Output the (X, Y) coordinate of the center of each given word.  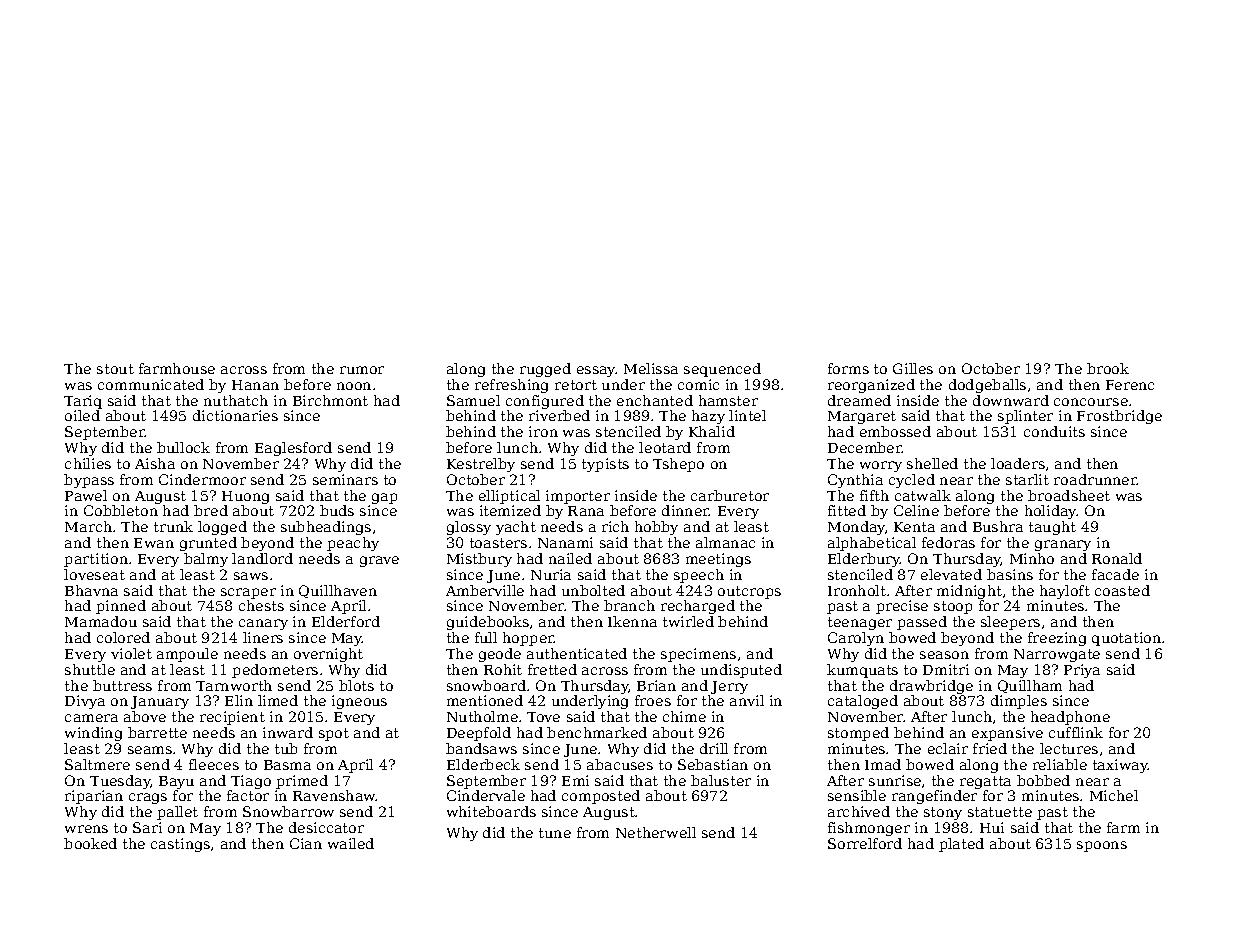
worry (881, 466)
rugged (545, 370)
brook (1108, 368)
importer (578, 497)
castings (180, 845)
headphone (1070, 718)
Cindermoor (202, 479)
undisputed (741, 671)
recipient (232, 718)
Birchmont (330, 400)
